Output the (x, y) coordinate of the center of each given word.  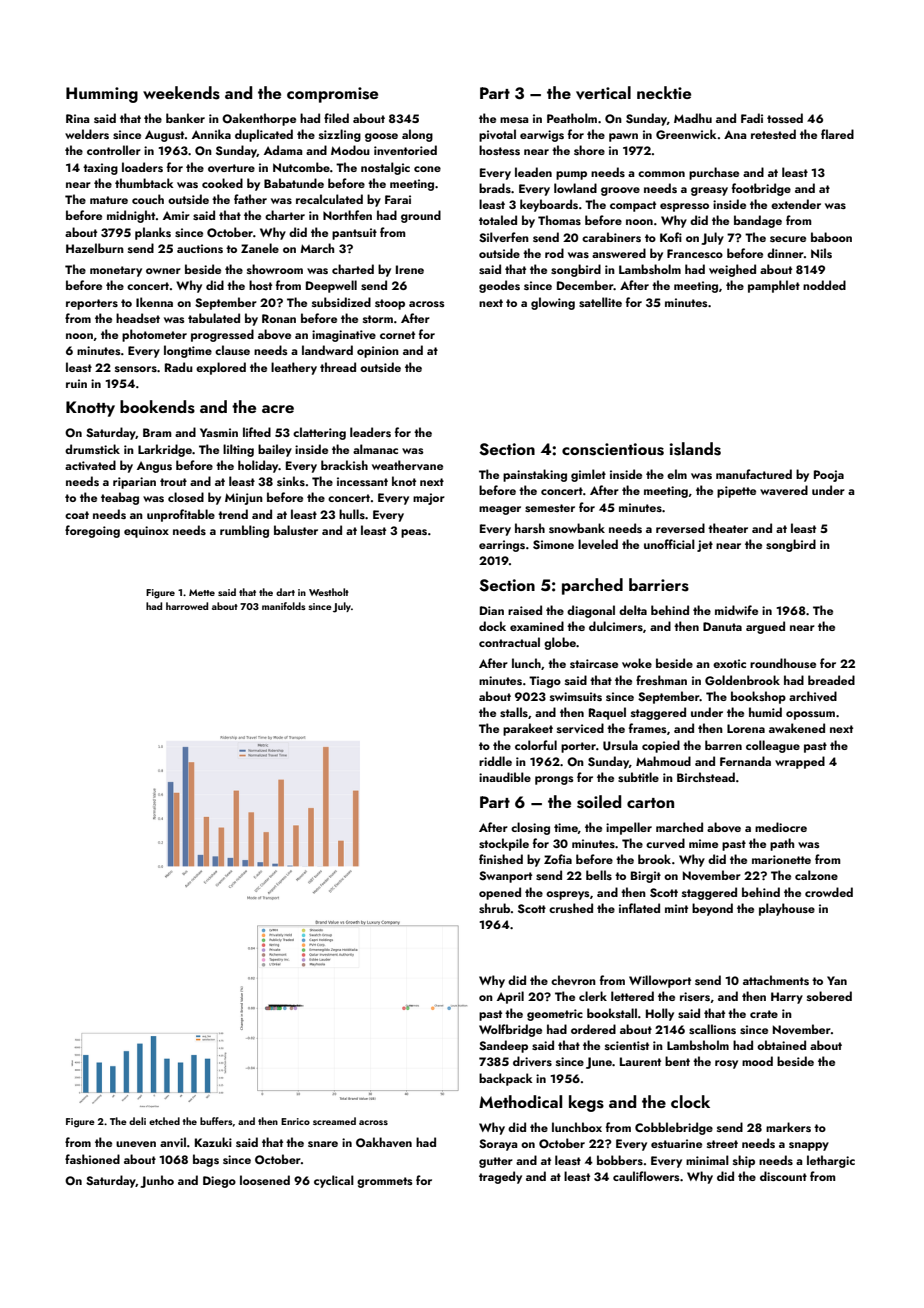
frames (648, 728)
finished (501, 859)
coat (77, 515)
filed (336, 118)
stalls (514, 712)
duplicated (264, 135)
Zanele (260, 248)
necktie (664, 92)
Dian (492, 610)
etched (164, 1121)
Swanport (505, 877)
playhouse (787, 909)
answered (619, 253)
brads (495, 188)
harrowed (187, 606)
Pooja (829, 476)
